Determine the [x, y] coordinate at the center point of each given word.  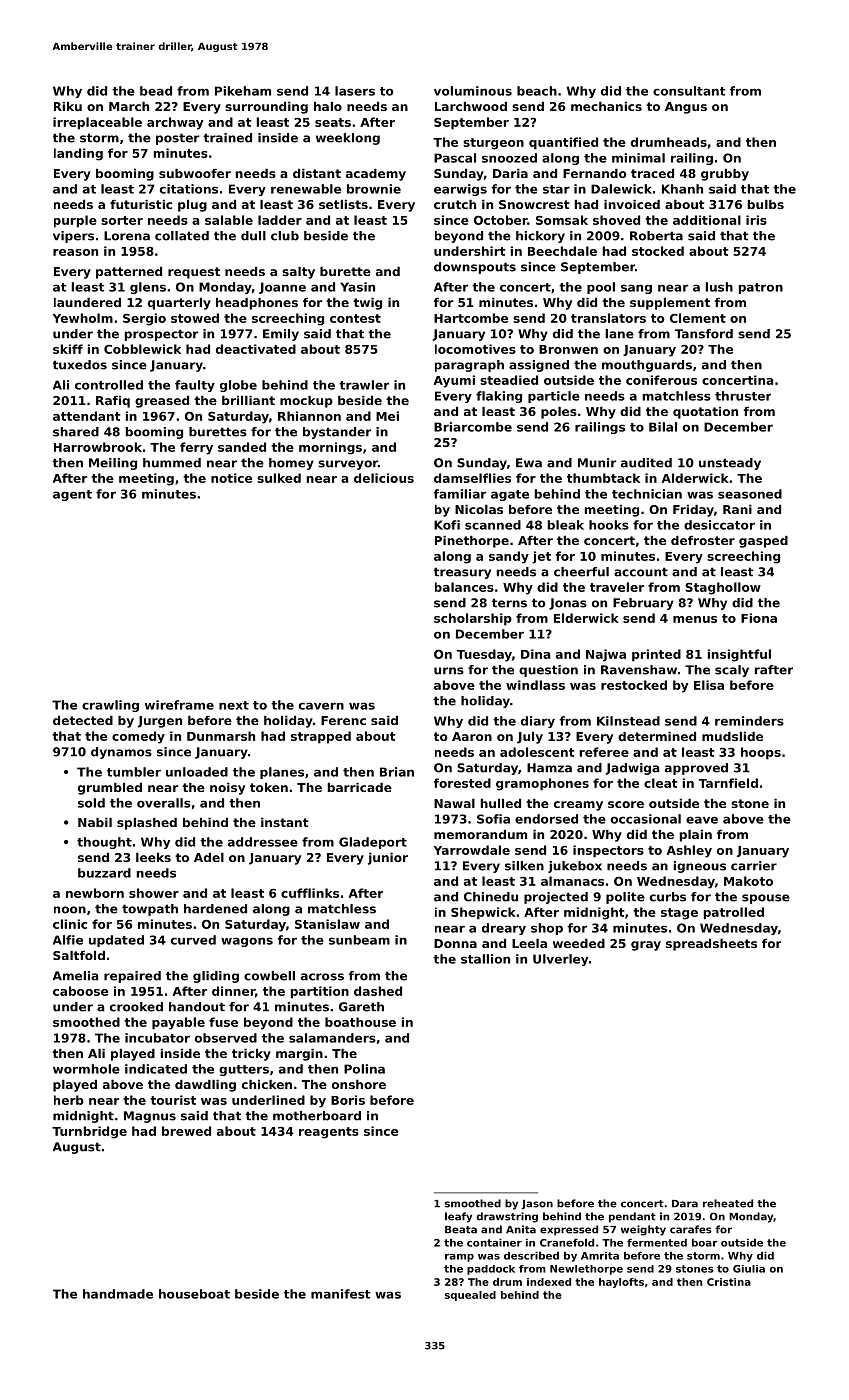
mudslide [732, 736]
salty [298, 273]
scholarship [473, 619]
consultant [689, 91]
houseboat [194, 1294]
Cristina [729, 1282]
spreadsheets [711, 945]
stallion [485, 959]
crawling [110, 706]
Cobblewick [142, 349]
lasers [355, 91]
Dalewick [621, 189]
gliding [216, 977]
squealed [470, 1296]
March [129, 106]
